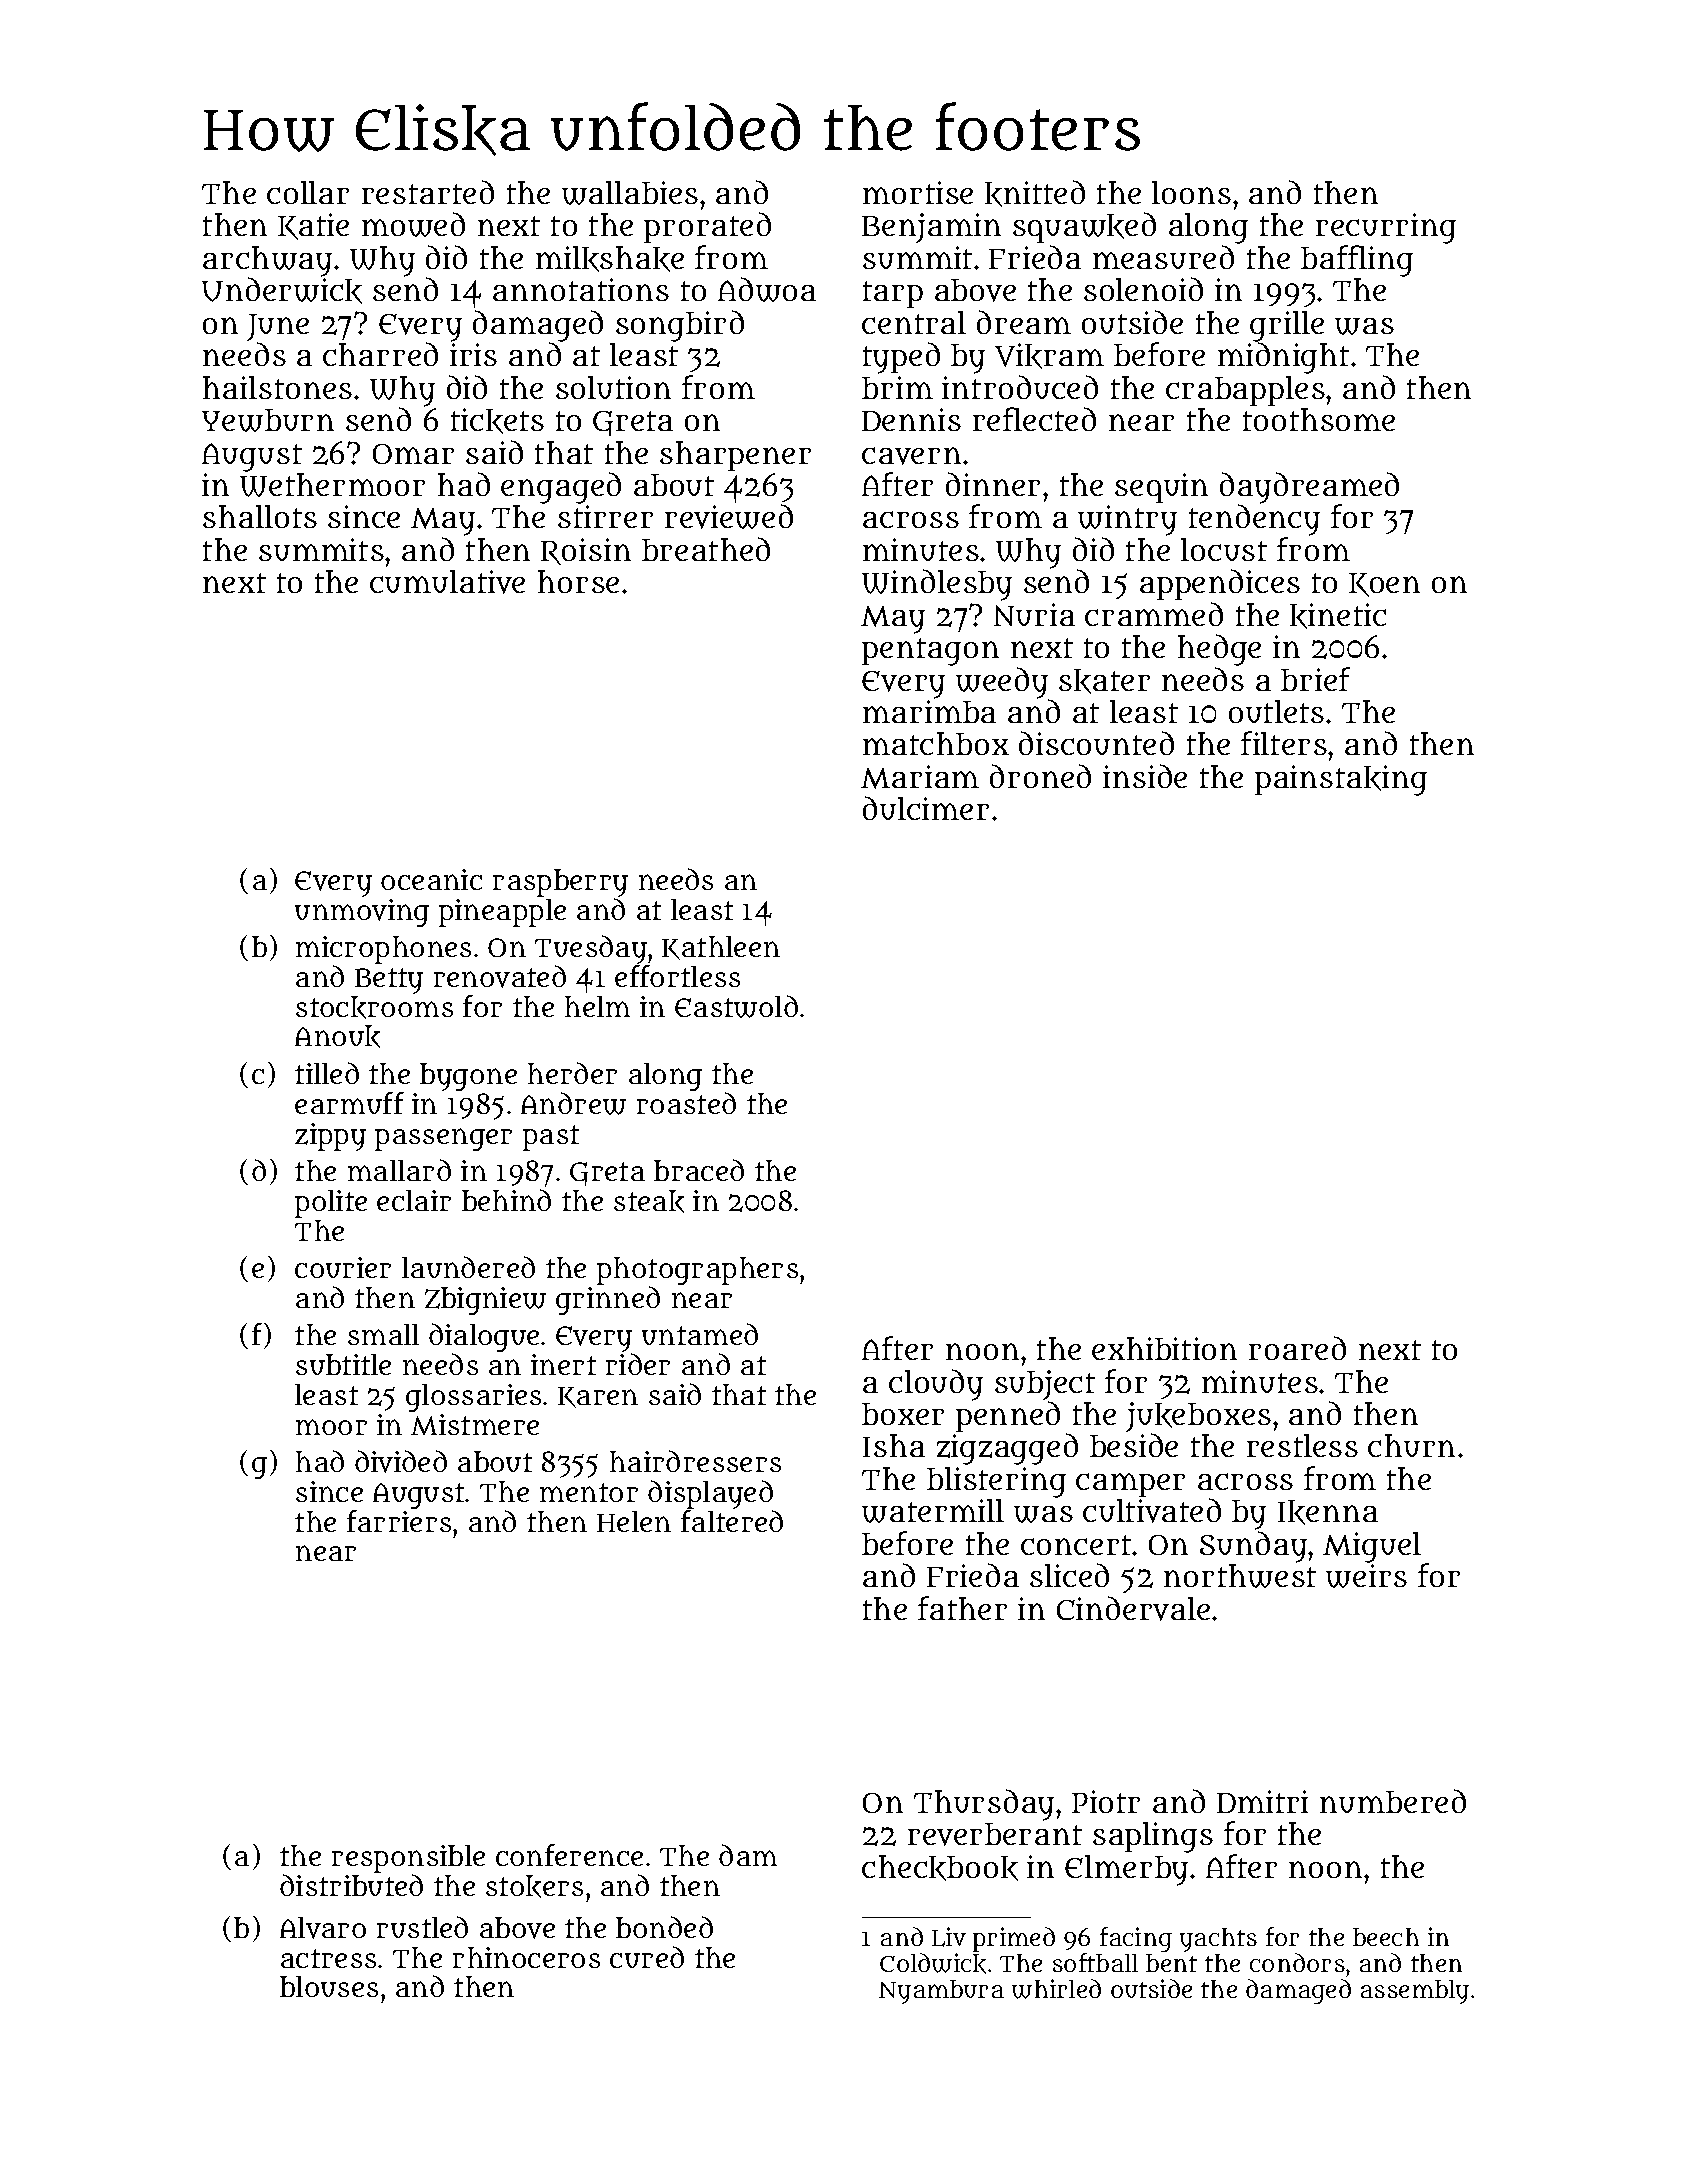  I want to click on responsible, so click(408, 1859).
